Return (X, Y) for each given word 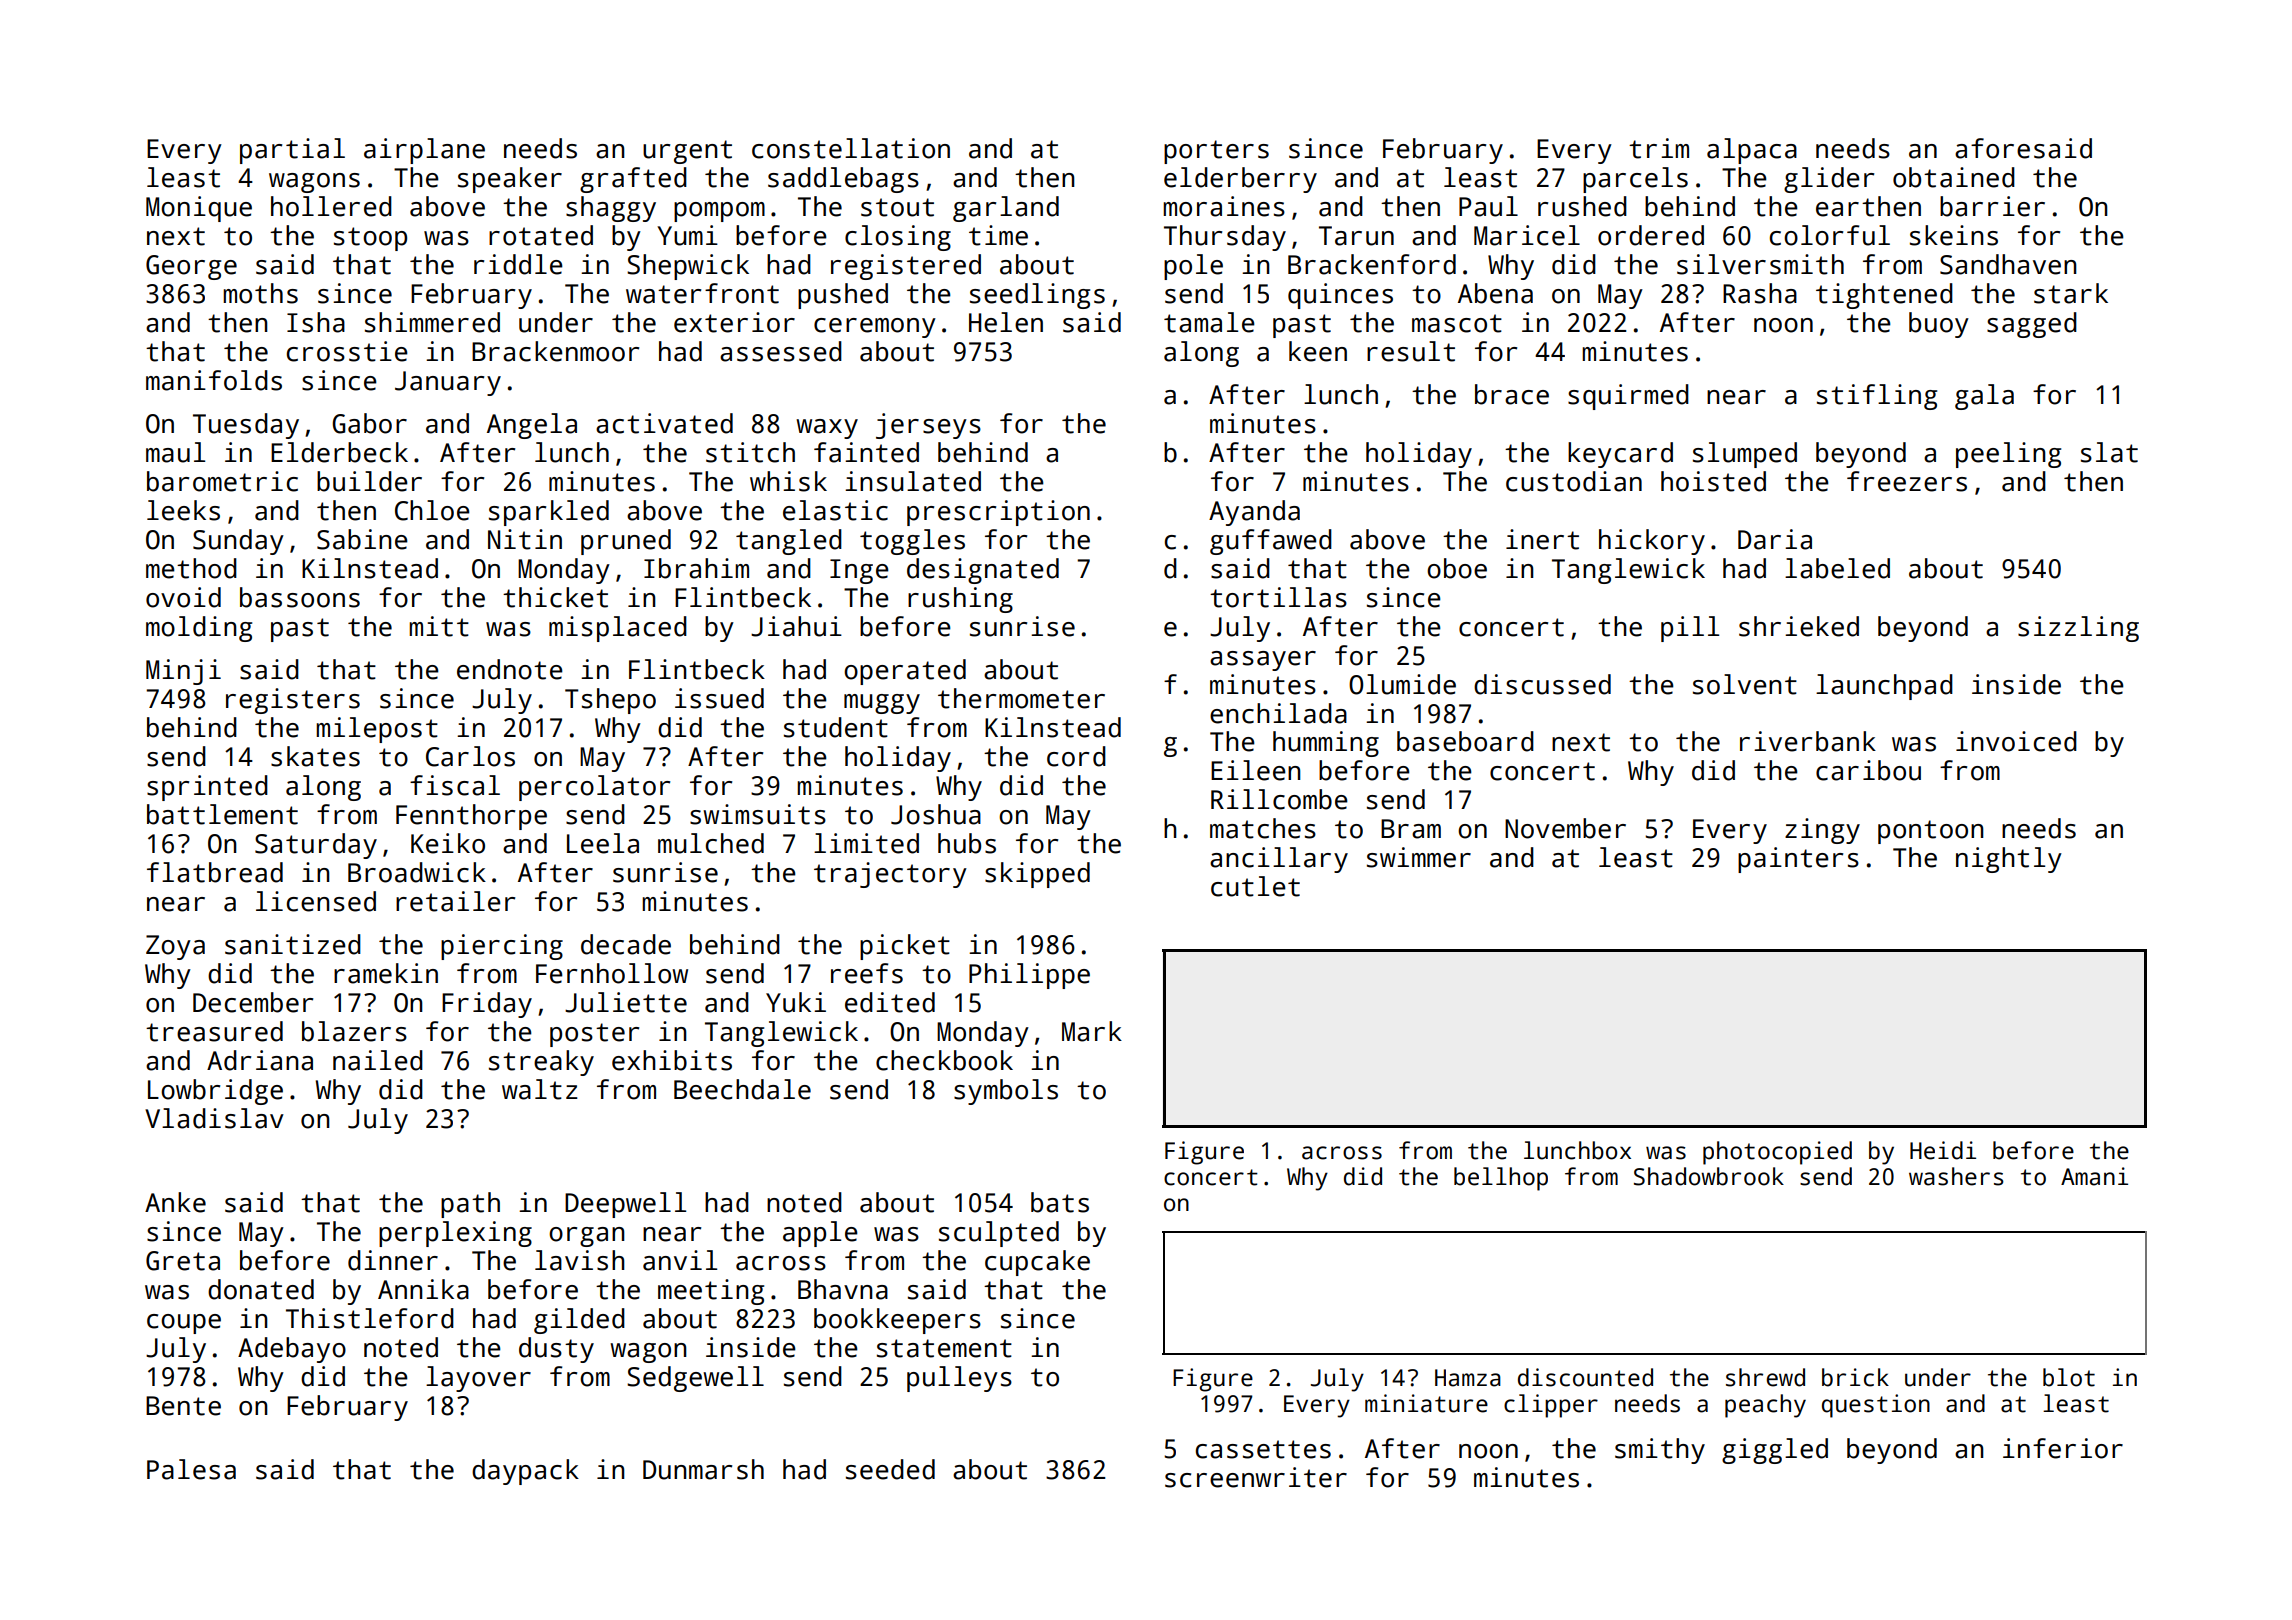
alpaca (1752, 151)
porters (1216, 152)
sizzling (2078, 629)
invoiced (2016, 741)
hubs (967, 843)
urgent (687, 152)
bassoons (300, 597)
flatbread (215, 872)
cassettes (1263, 1449)
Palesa (191, 1469)
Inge (859, 571)
